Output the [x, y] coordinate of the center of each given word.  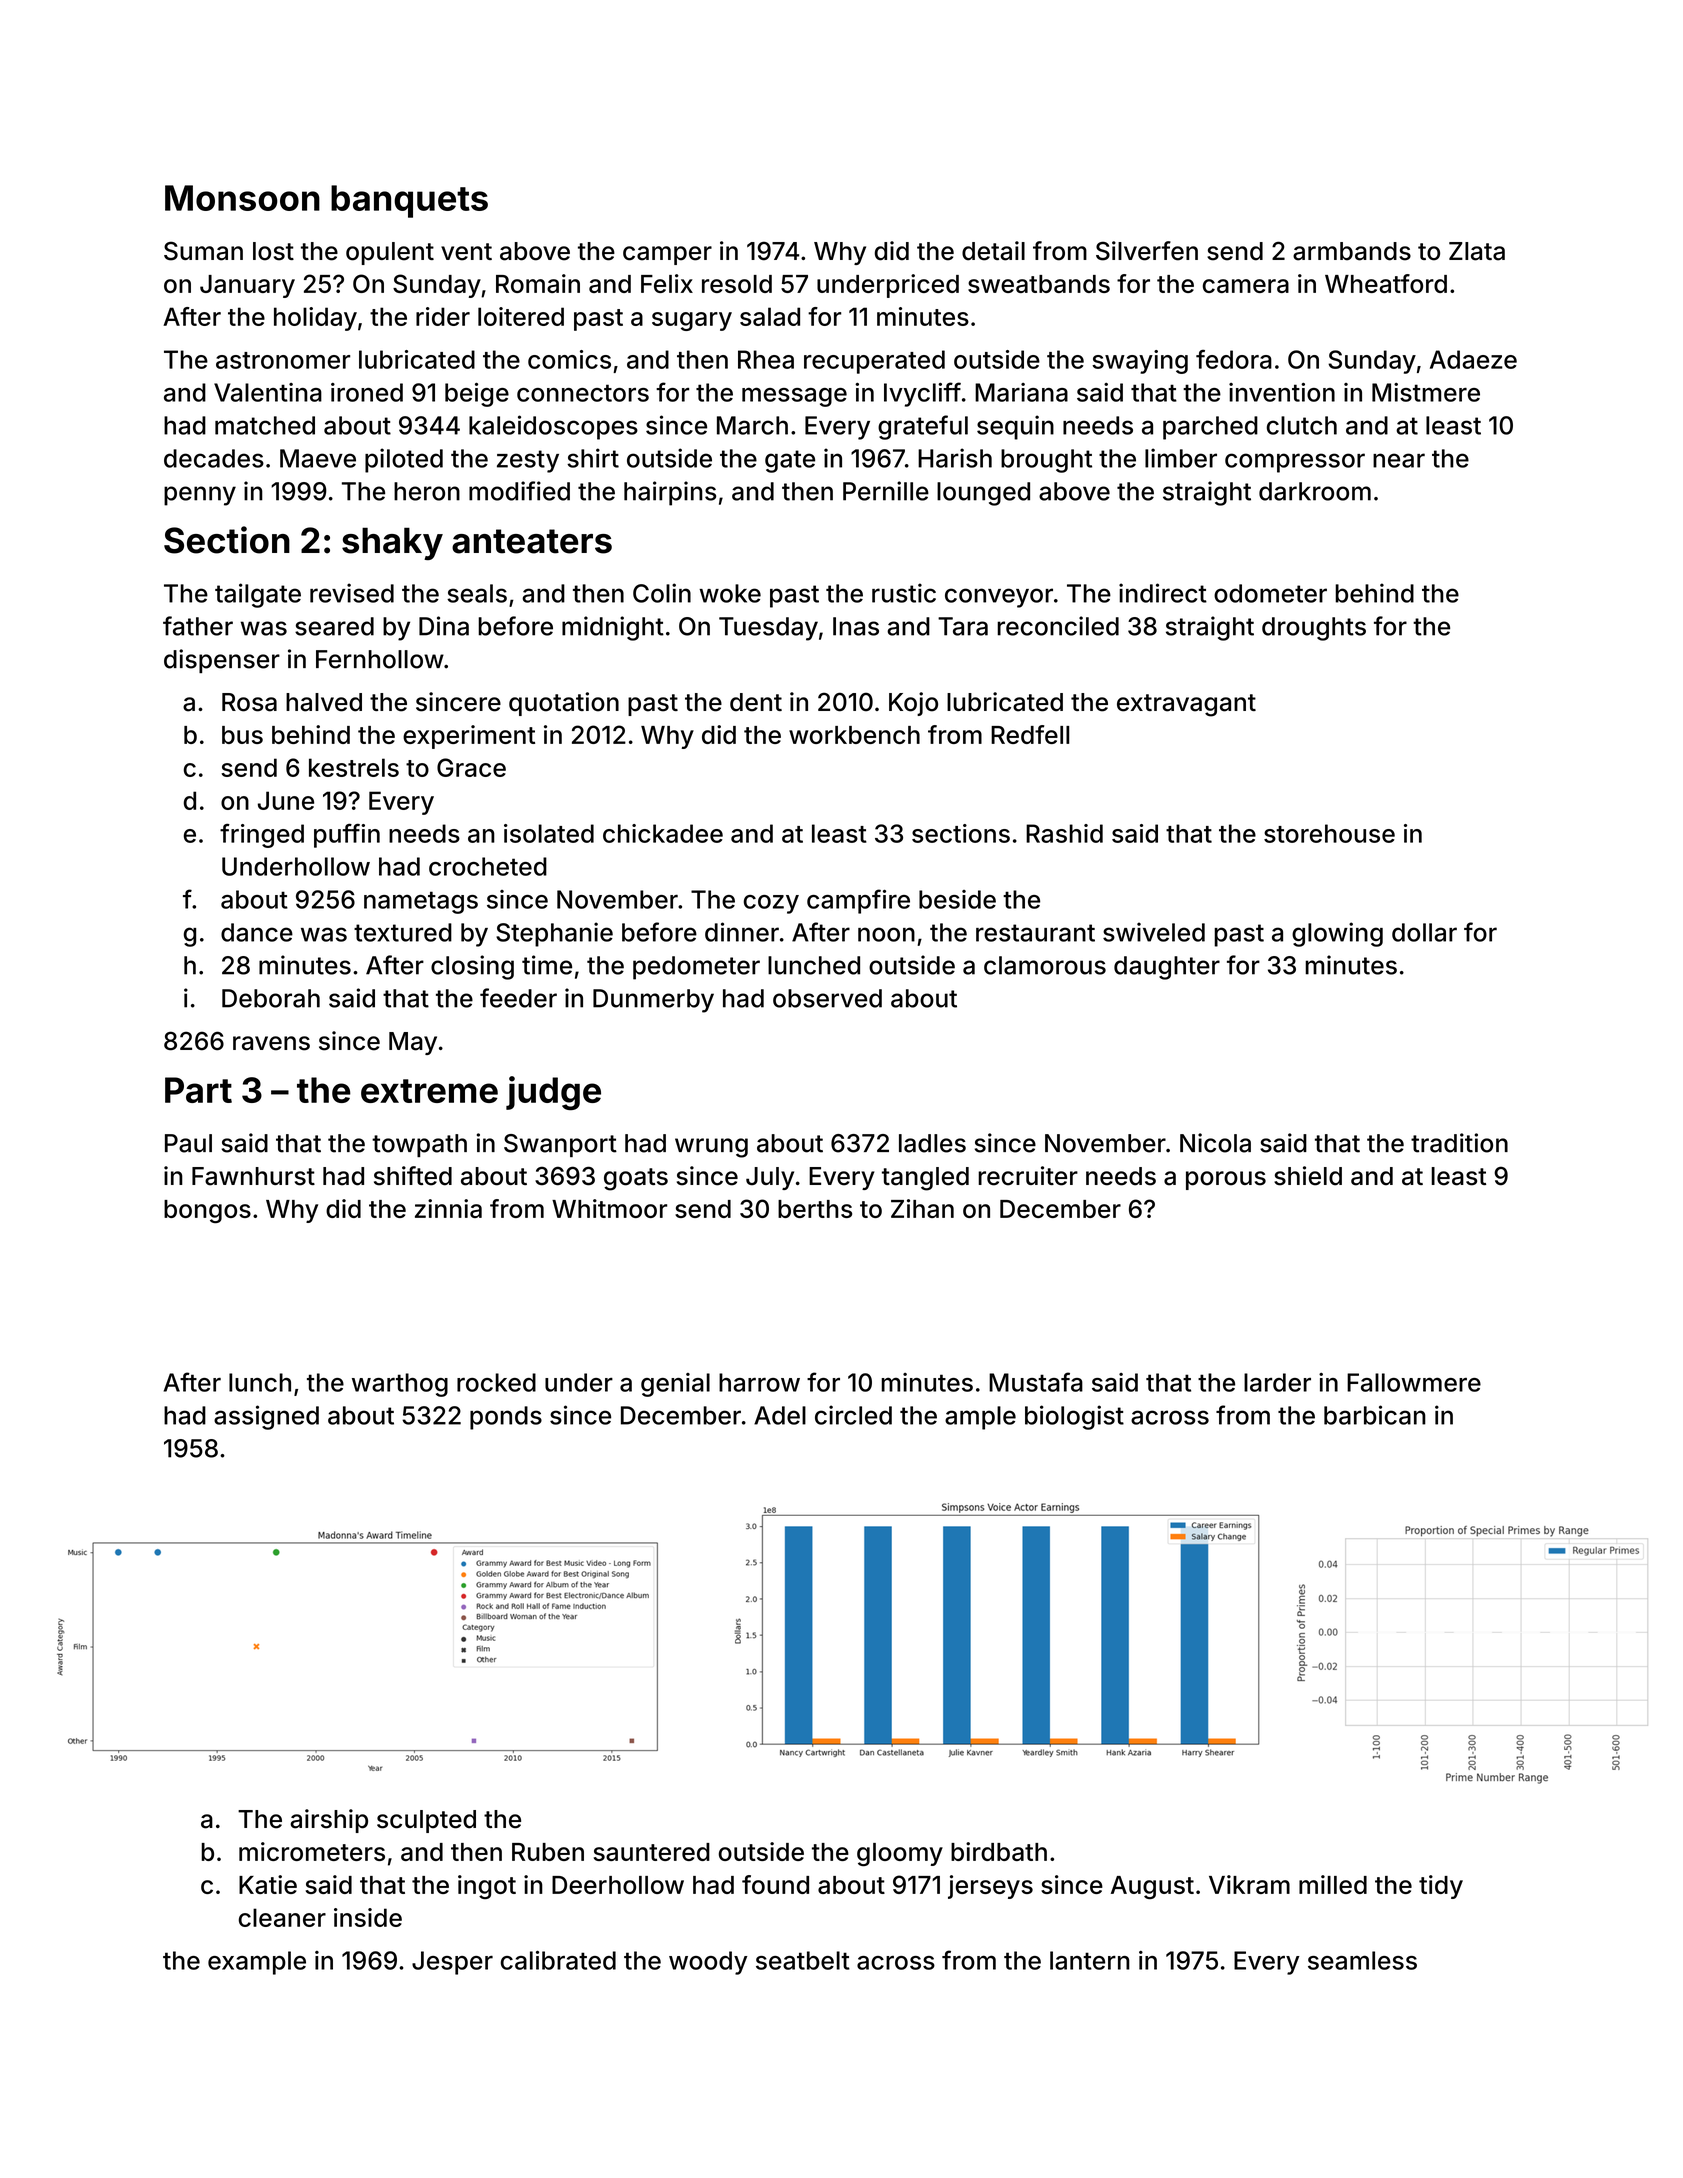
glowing [1337, 934]
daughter [1167, 968]
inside [368, 1917]
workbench [854, 735]
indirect [1163, 593]
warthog [400, 1385]
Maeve [318, 458]
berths [815, 1209]
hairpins [670, 493]
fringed [262, 835]
